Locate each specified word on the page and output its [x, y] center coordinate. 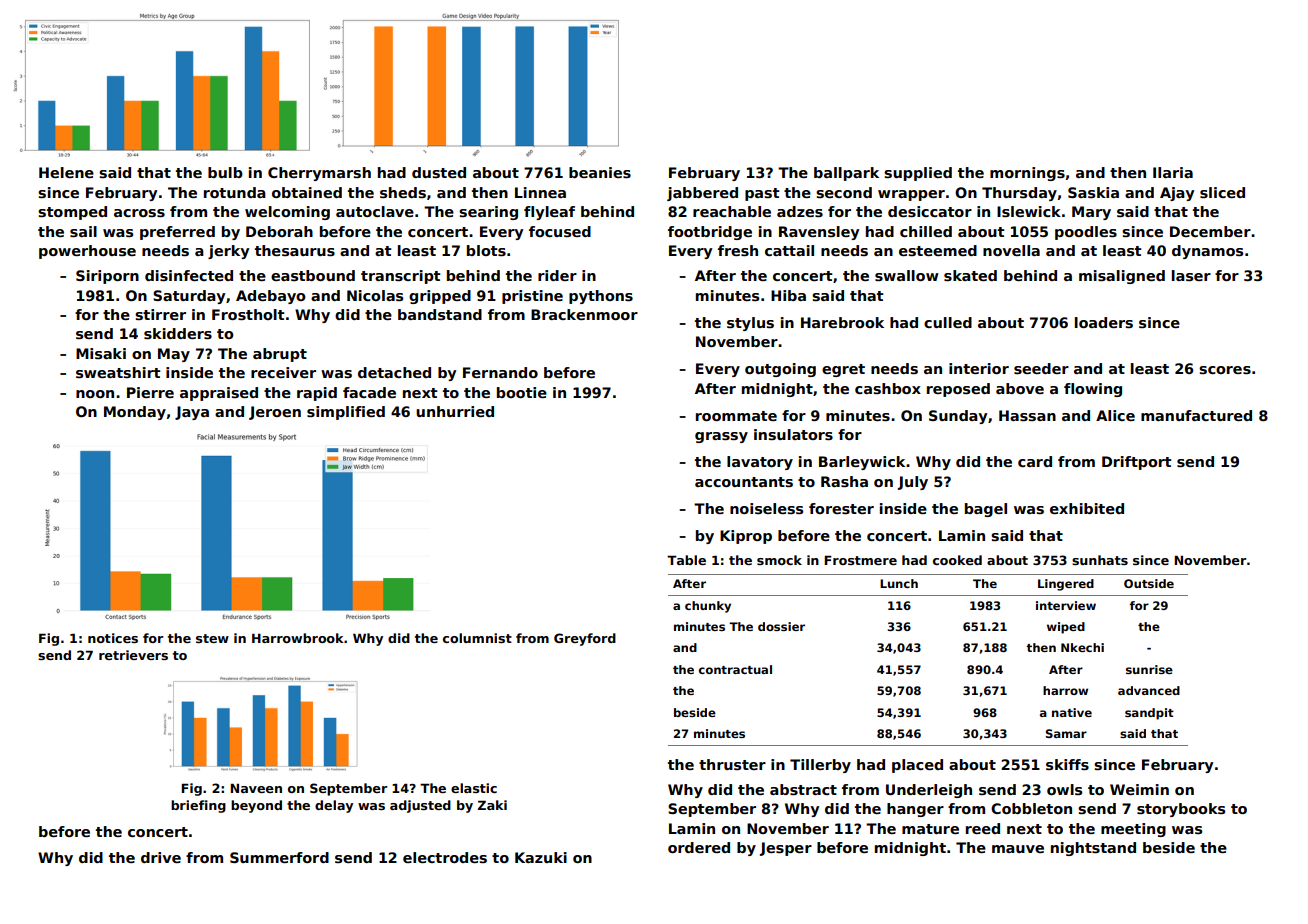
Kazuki [541, 857]
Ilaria [1173, 172]
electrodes [445, 857]
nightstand [1093, 849]
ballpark [846, 174]
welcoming [287, 213]
